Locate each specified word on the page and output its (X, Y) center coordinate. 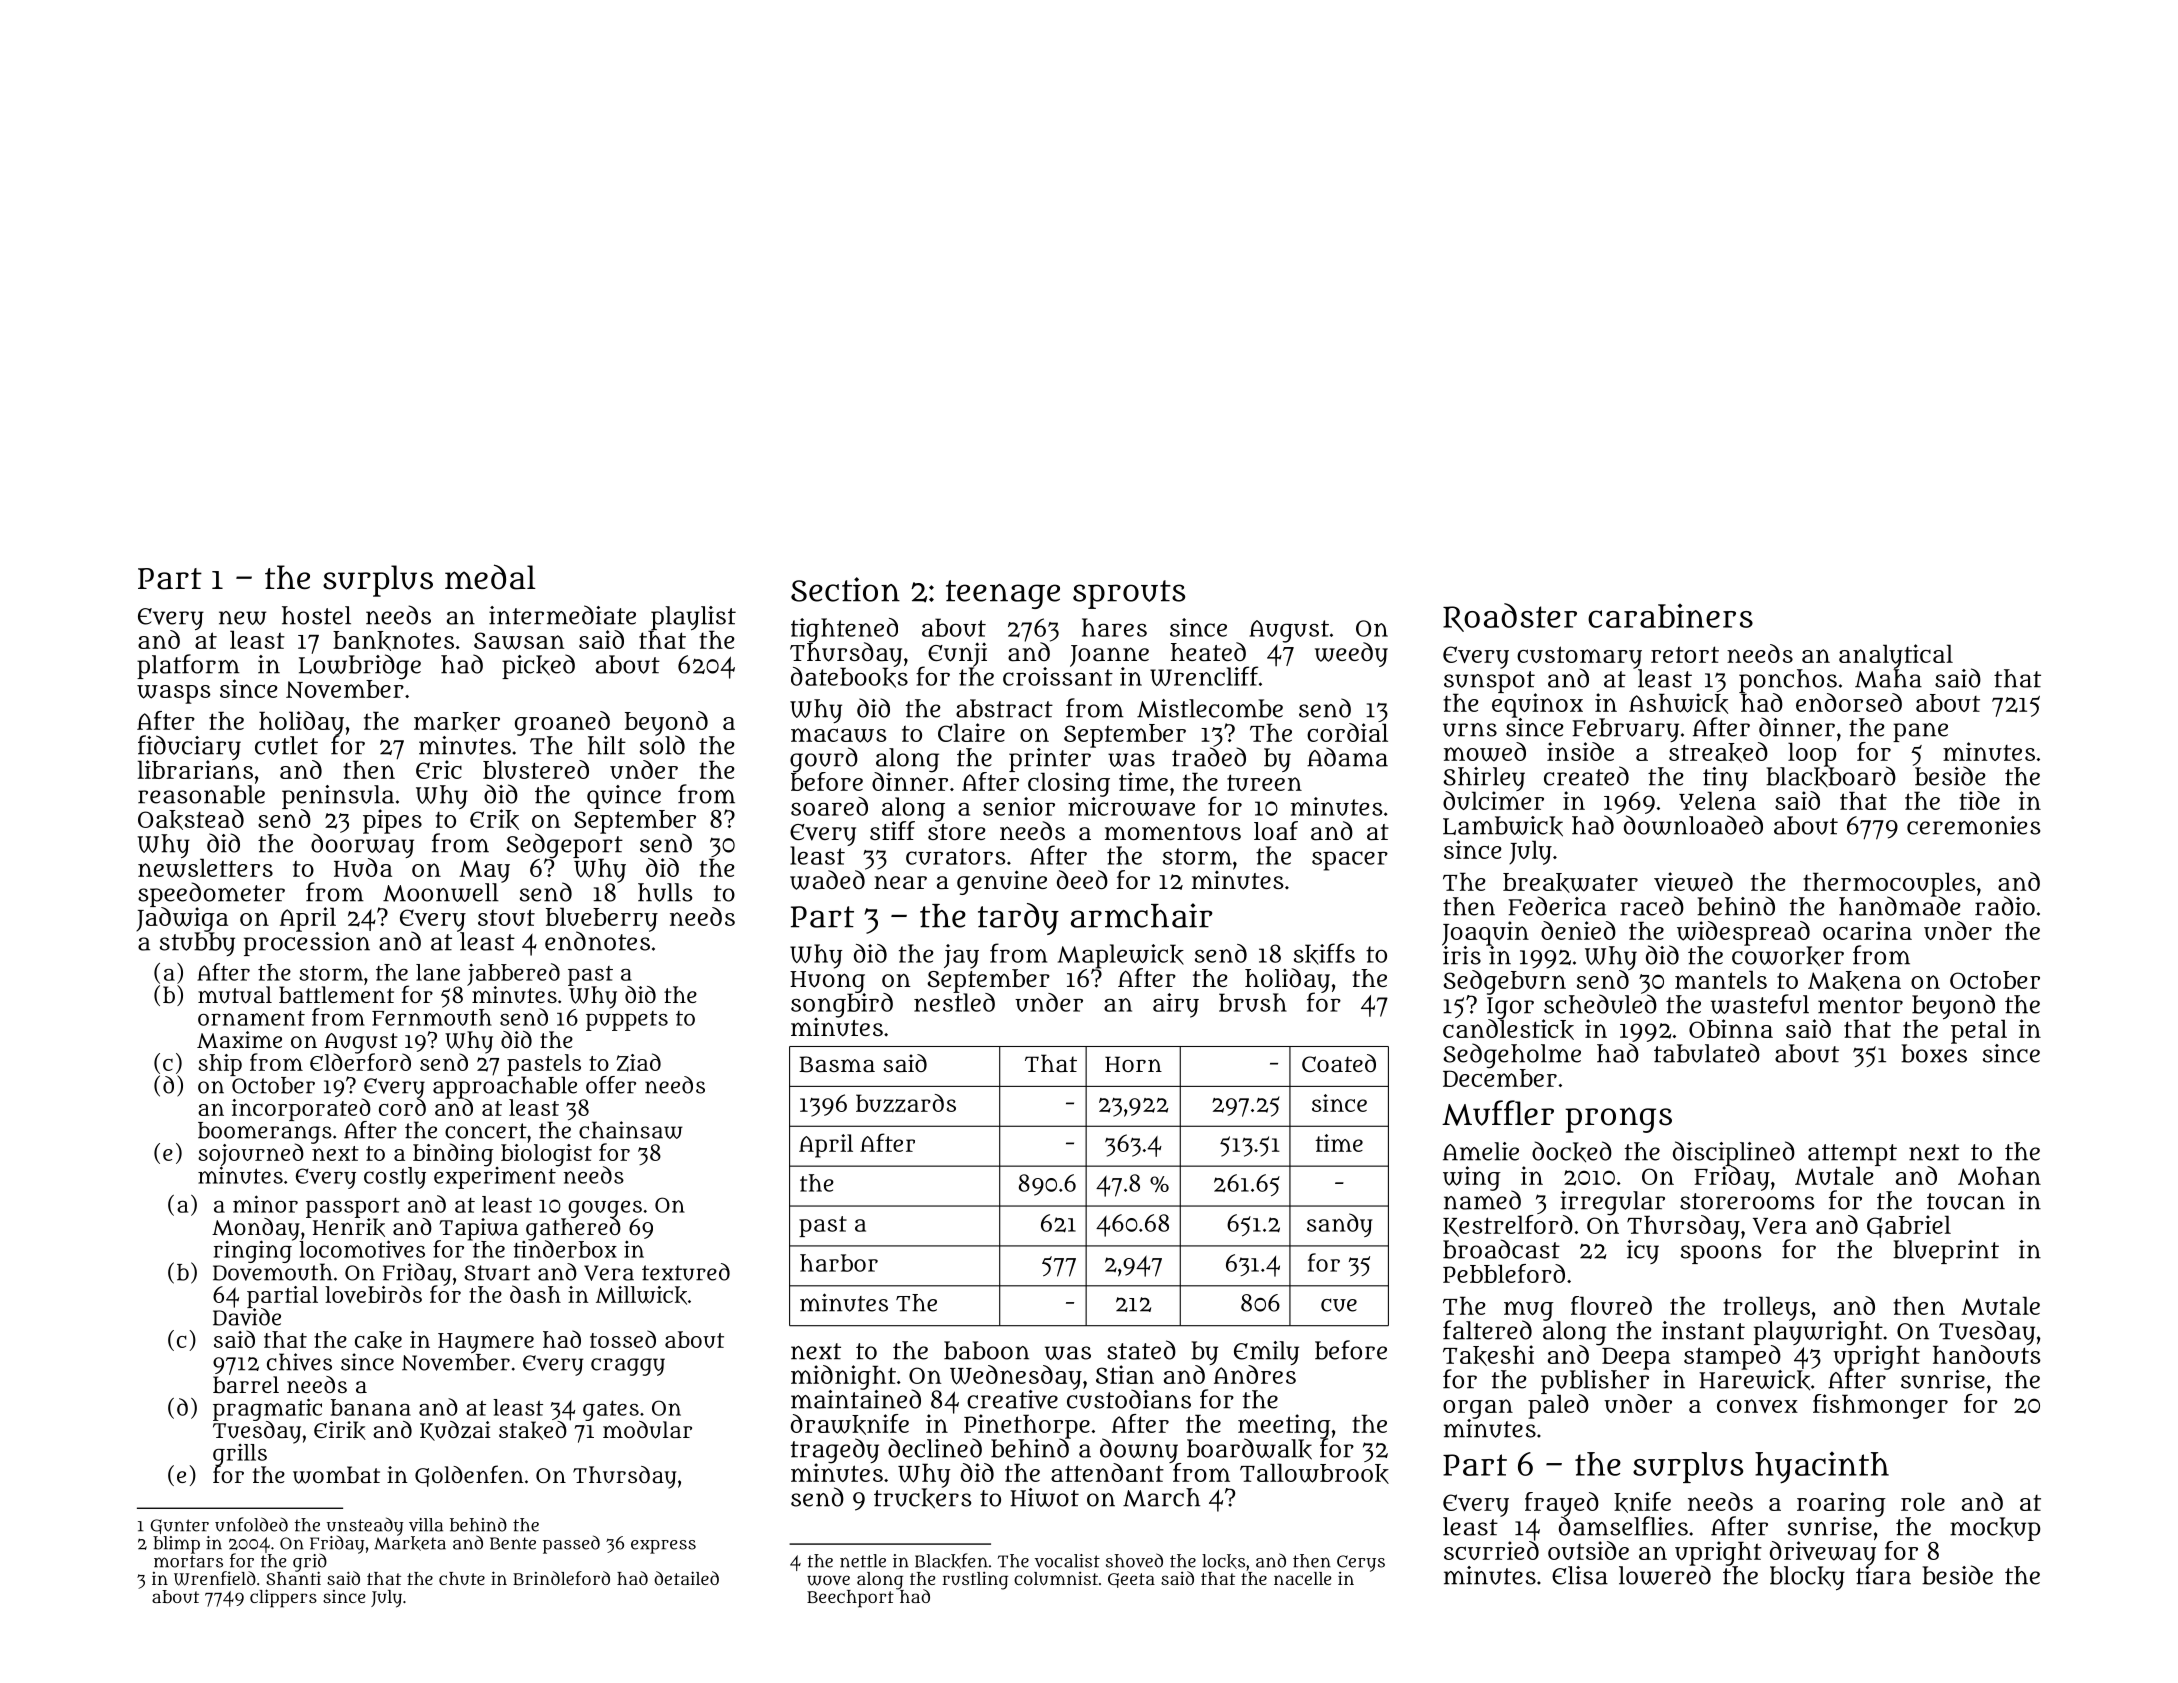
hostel (316, 615)
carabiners (1670, 616)
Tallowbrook (1314, 1473)
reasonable (201, 794)
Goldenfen (469, 1476)
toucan (1966, 1201)
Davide (247, 1317)
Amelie (1481, 1151)
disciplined (1734, 1153)
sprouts (1129, 594)
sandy (1340, 1225)
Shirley (1484, 779)
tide (1979, 800)
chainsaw (631, 1130)
